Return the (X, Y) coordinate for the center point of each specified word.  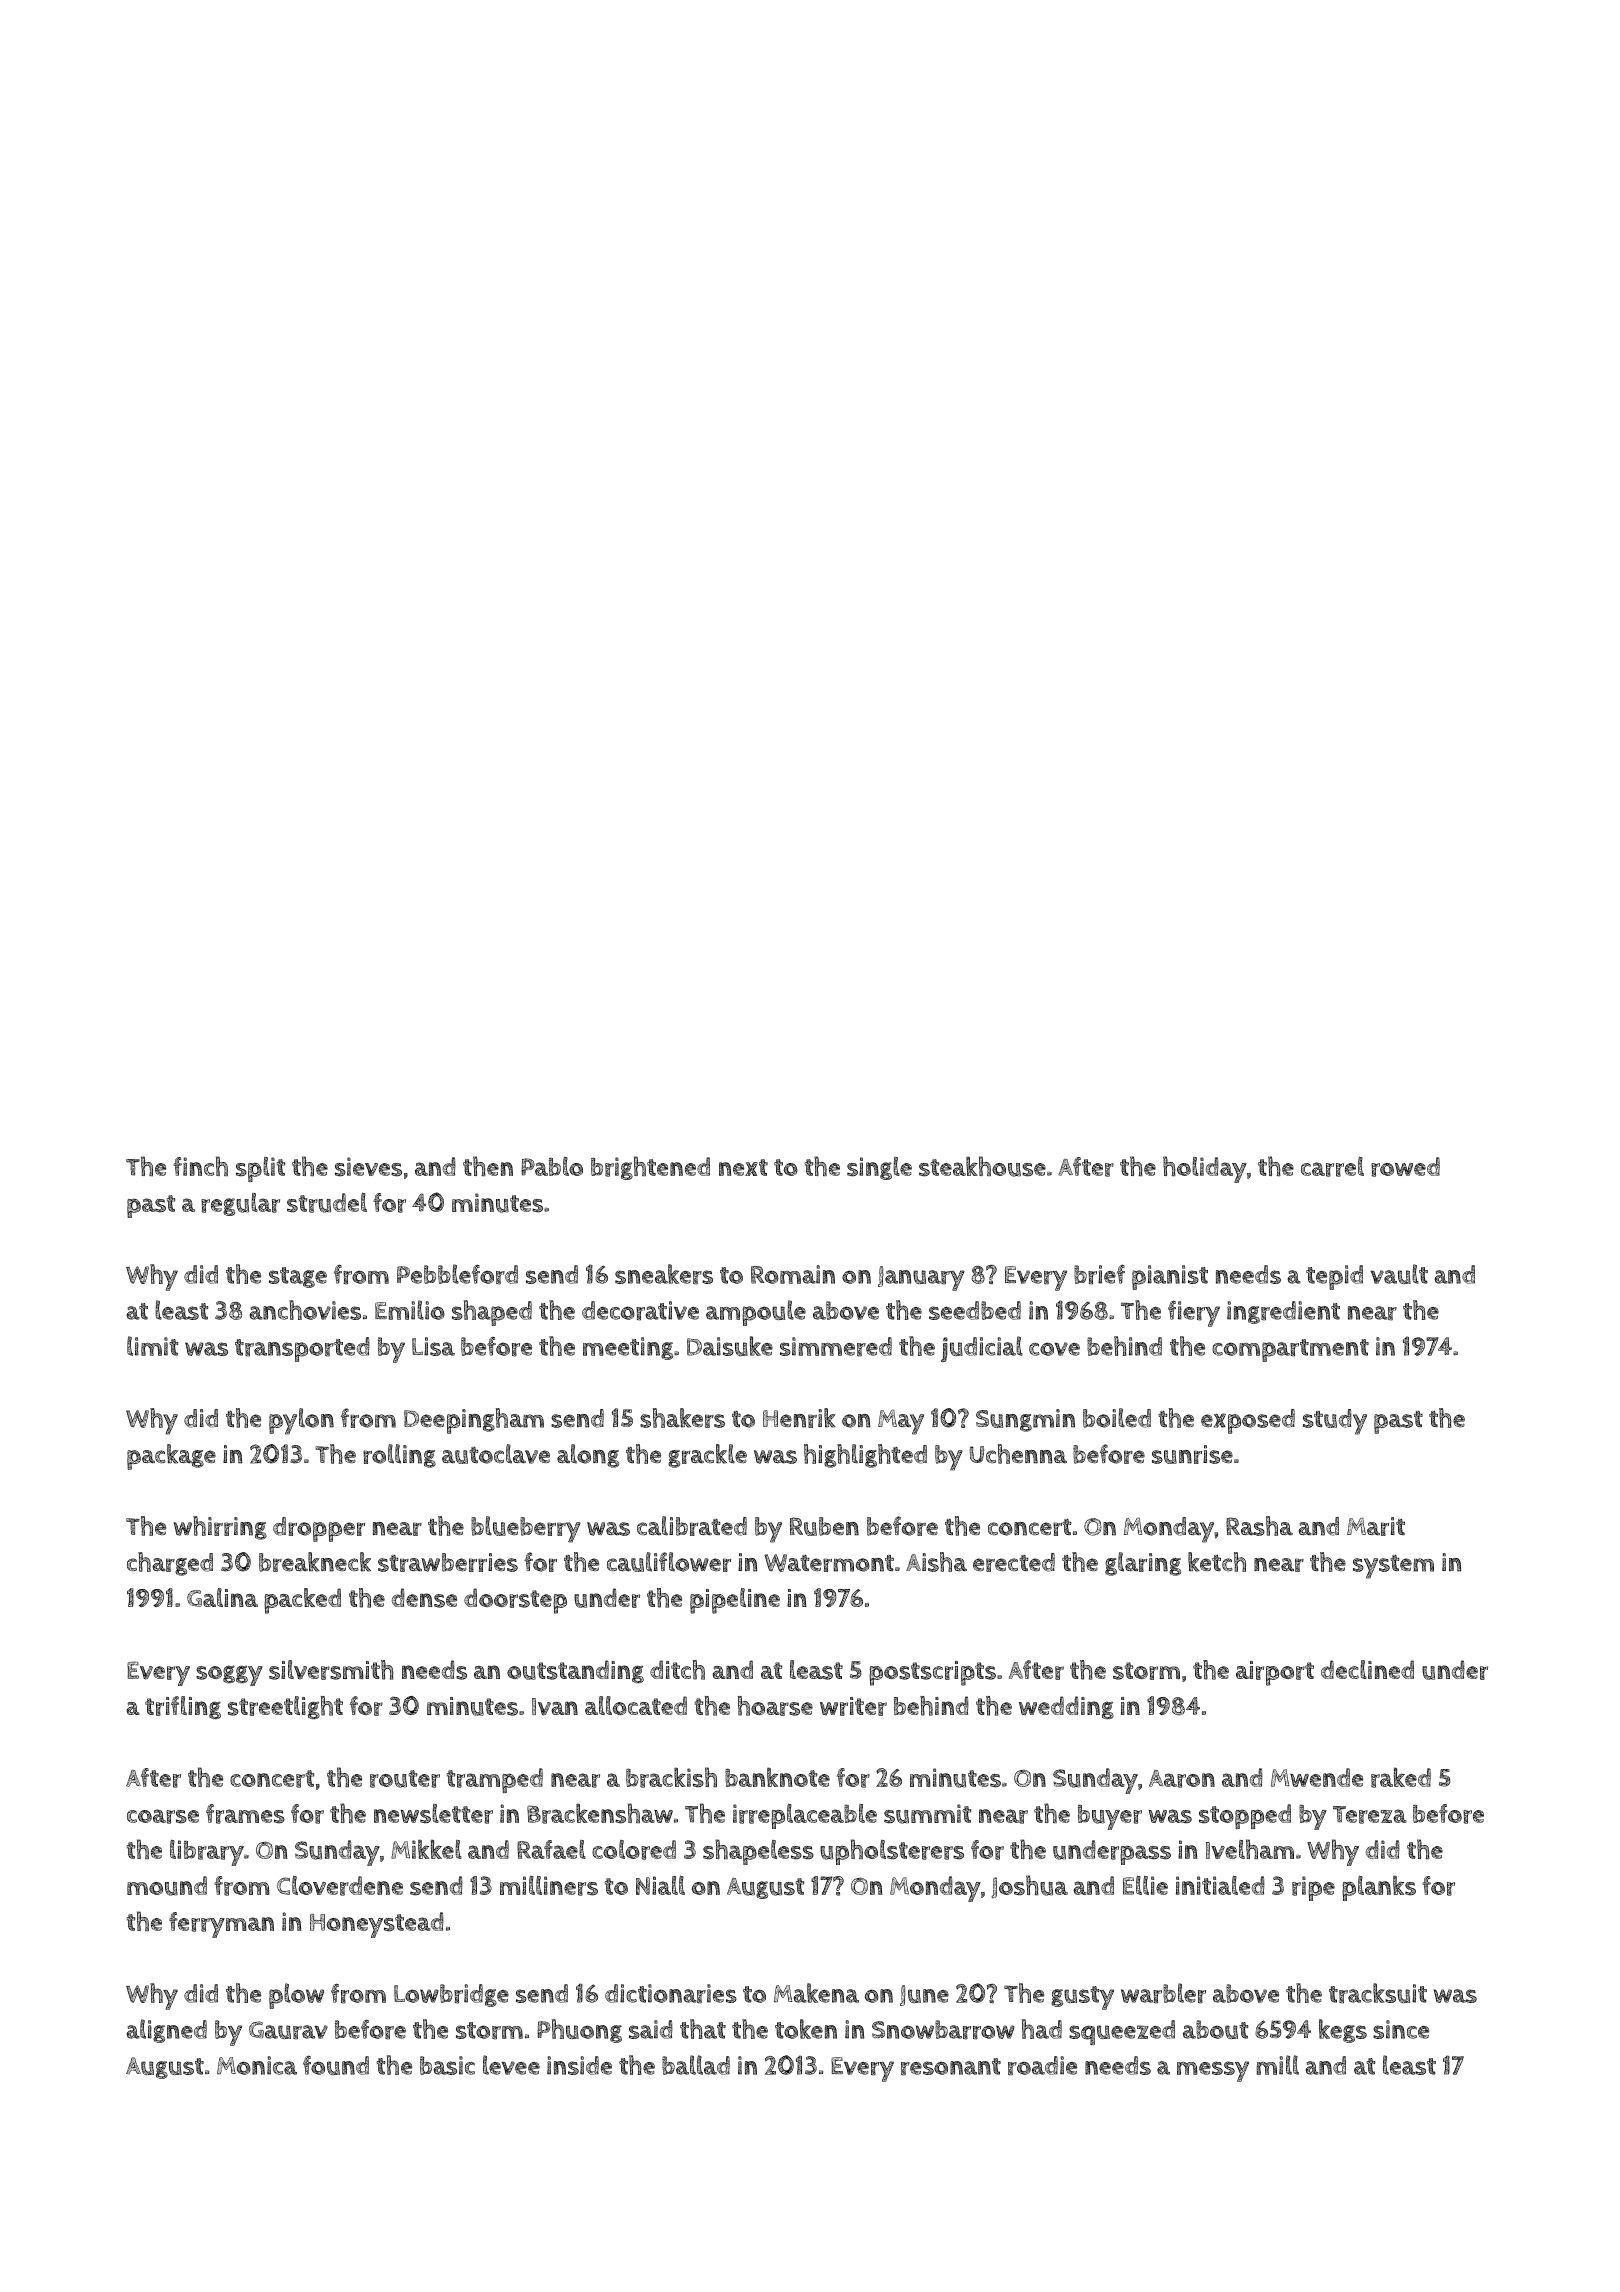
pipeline (735, 1601)
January (921, 1278)
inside (579, 2065)
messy (1213, 2071)
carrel (1332, 1167)
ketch (1217, 1562)
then (488, 1166)
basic (447, 2065)
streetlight (285, 1707)
